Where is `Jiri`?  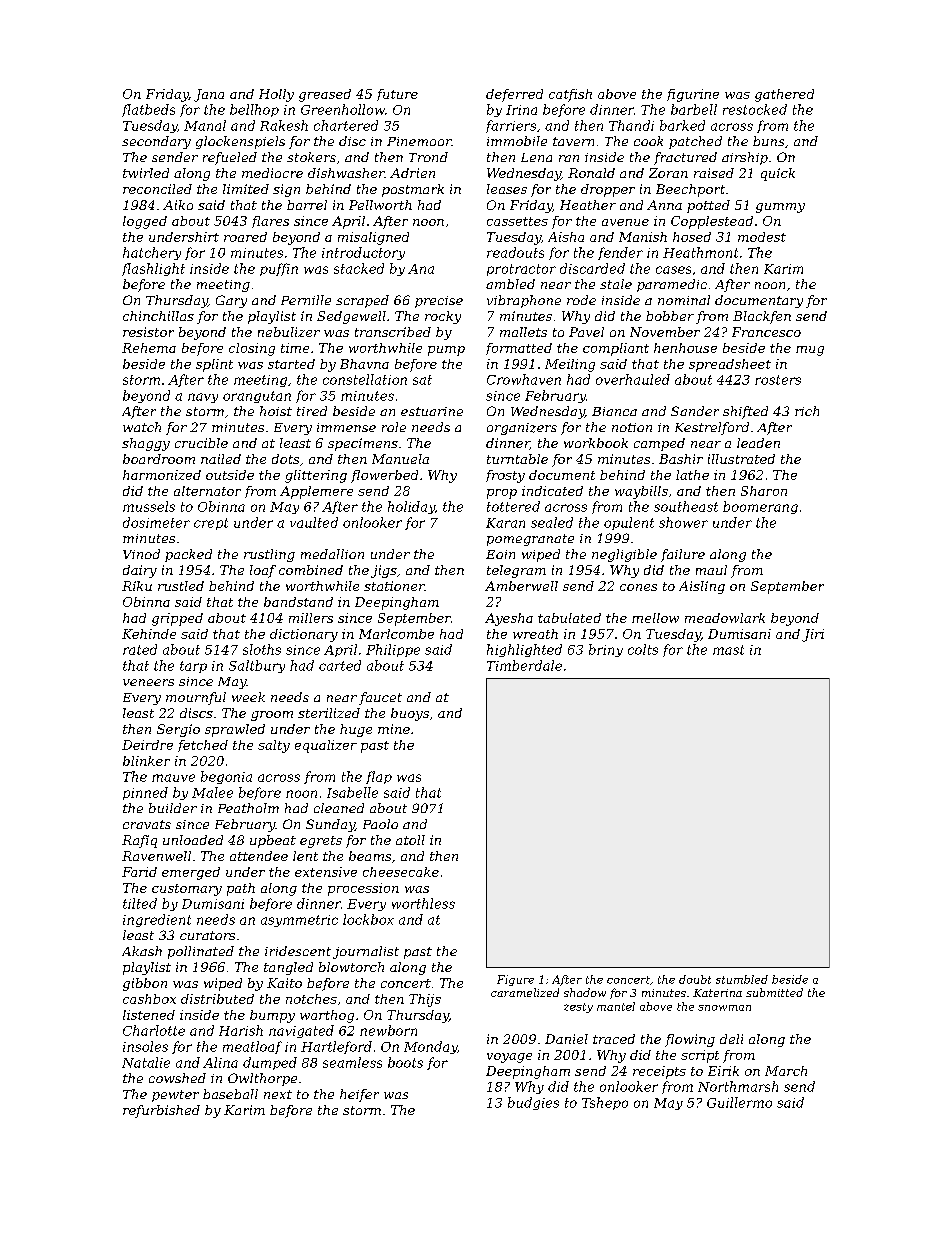
Jiri is located at coordinates (813, 635).
